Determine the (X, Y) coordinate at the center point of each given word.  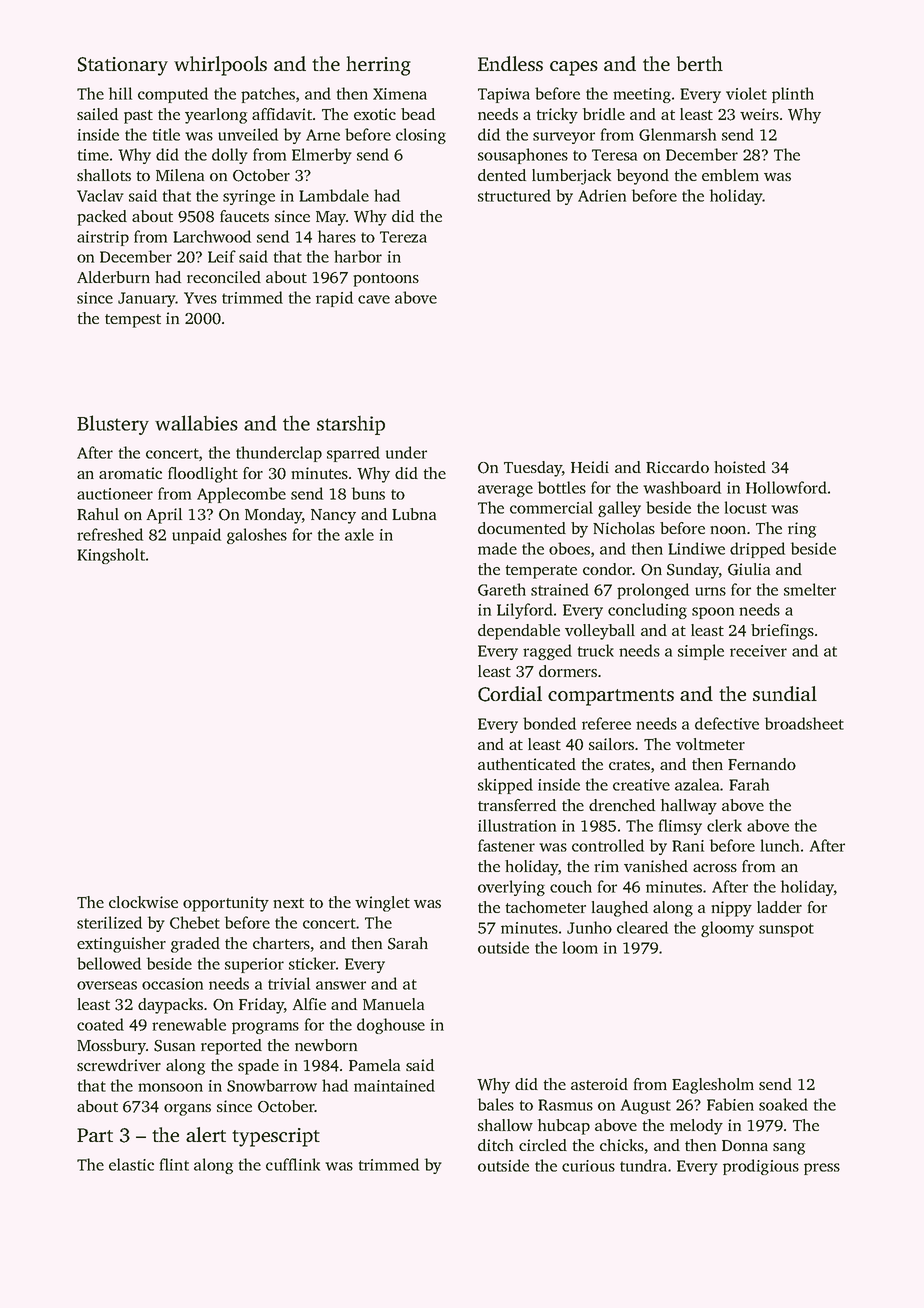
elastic (131, 1164)
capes (574, 68)
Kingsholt (111, 556)
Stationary (123, 66)
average (505, 491)
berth (700, 63)
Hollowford (786, 487)
